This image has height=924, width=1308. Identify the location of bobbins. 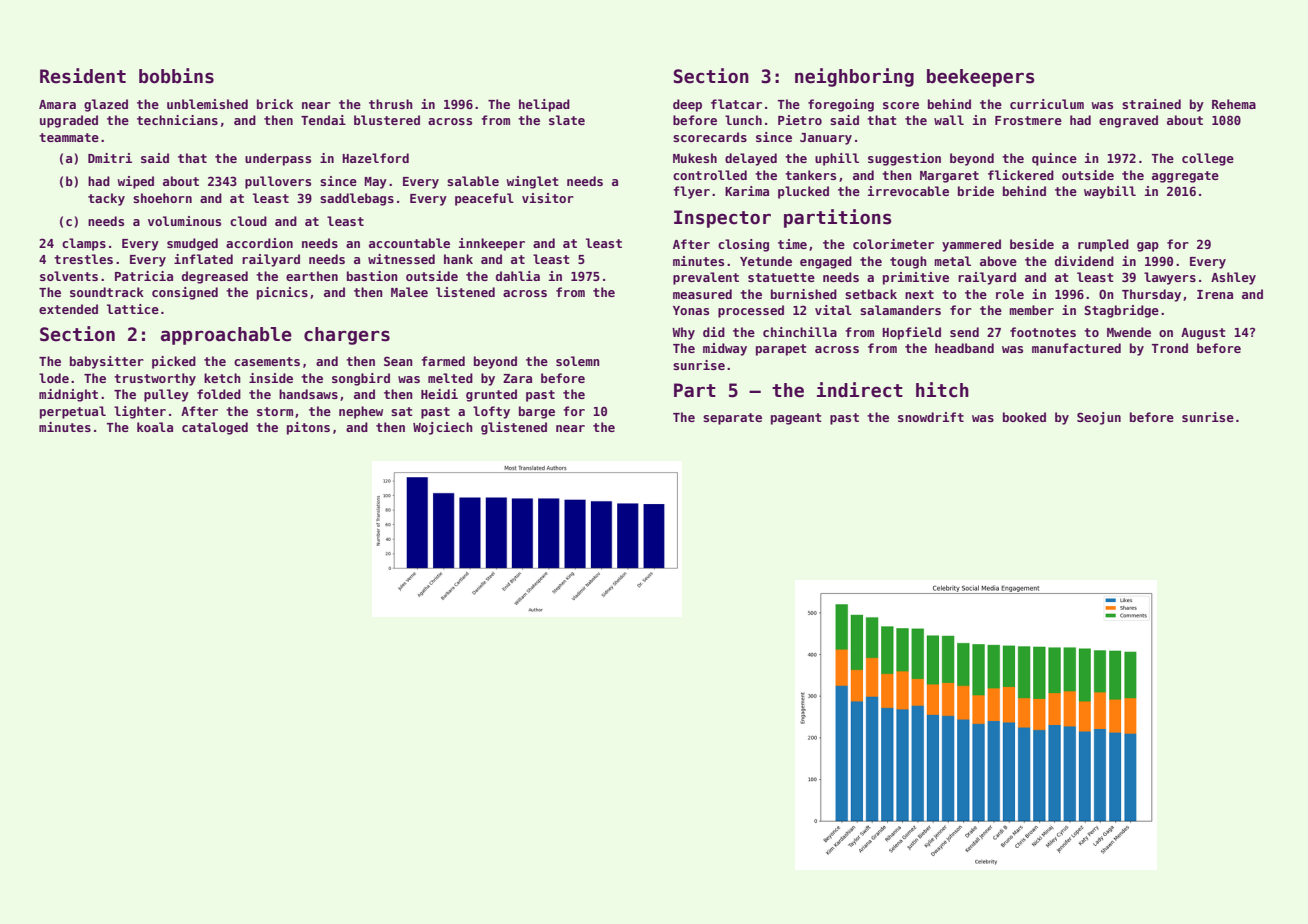
(176, 76).
